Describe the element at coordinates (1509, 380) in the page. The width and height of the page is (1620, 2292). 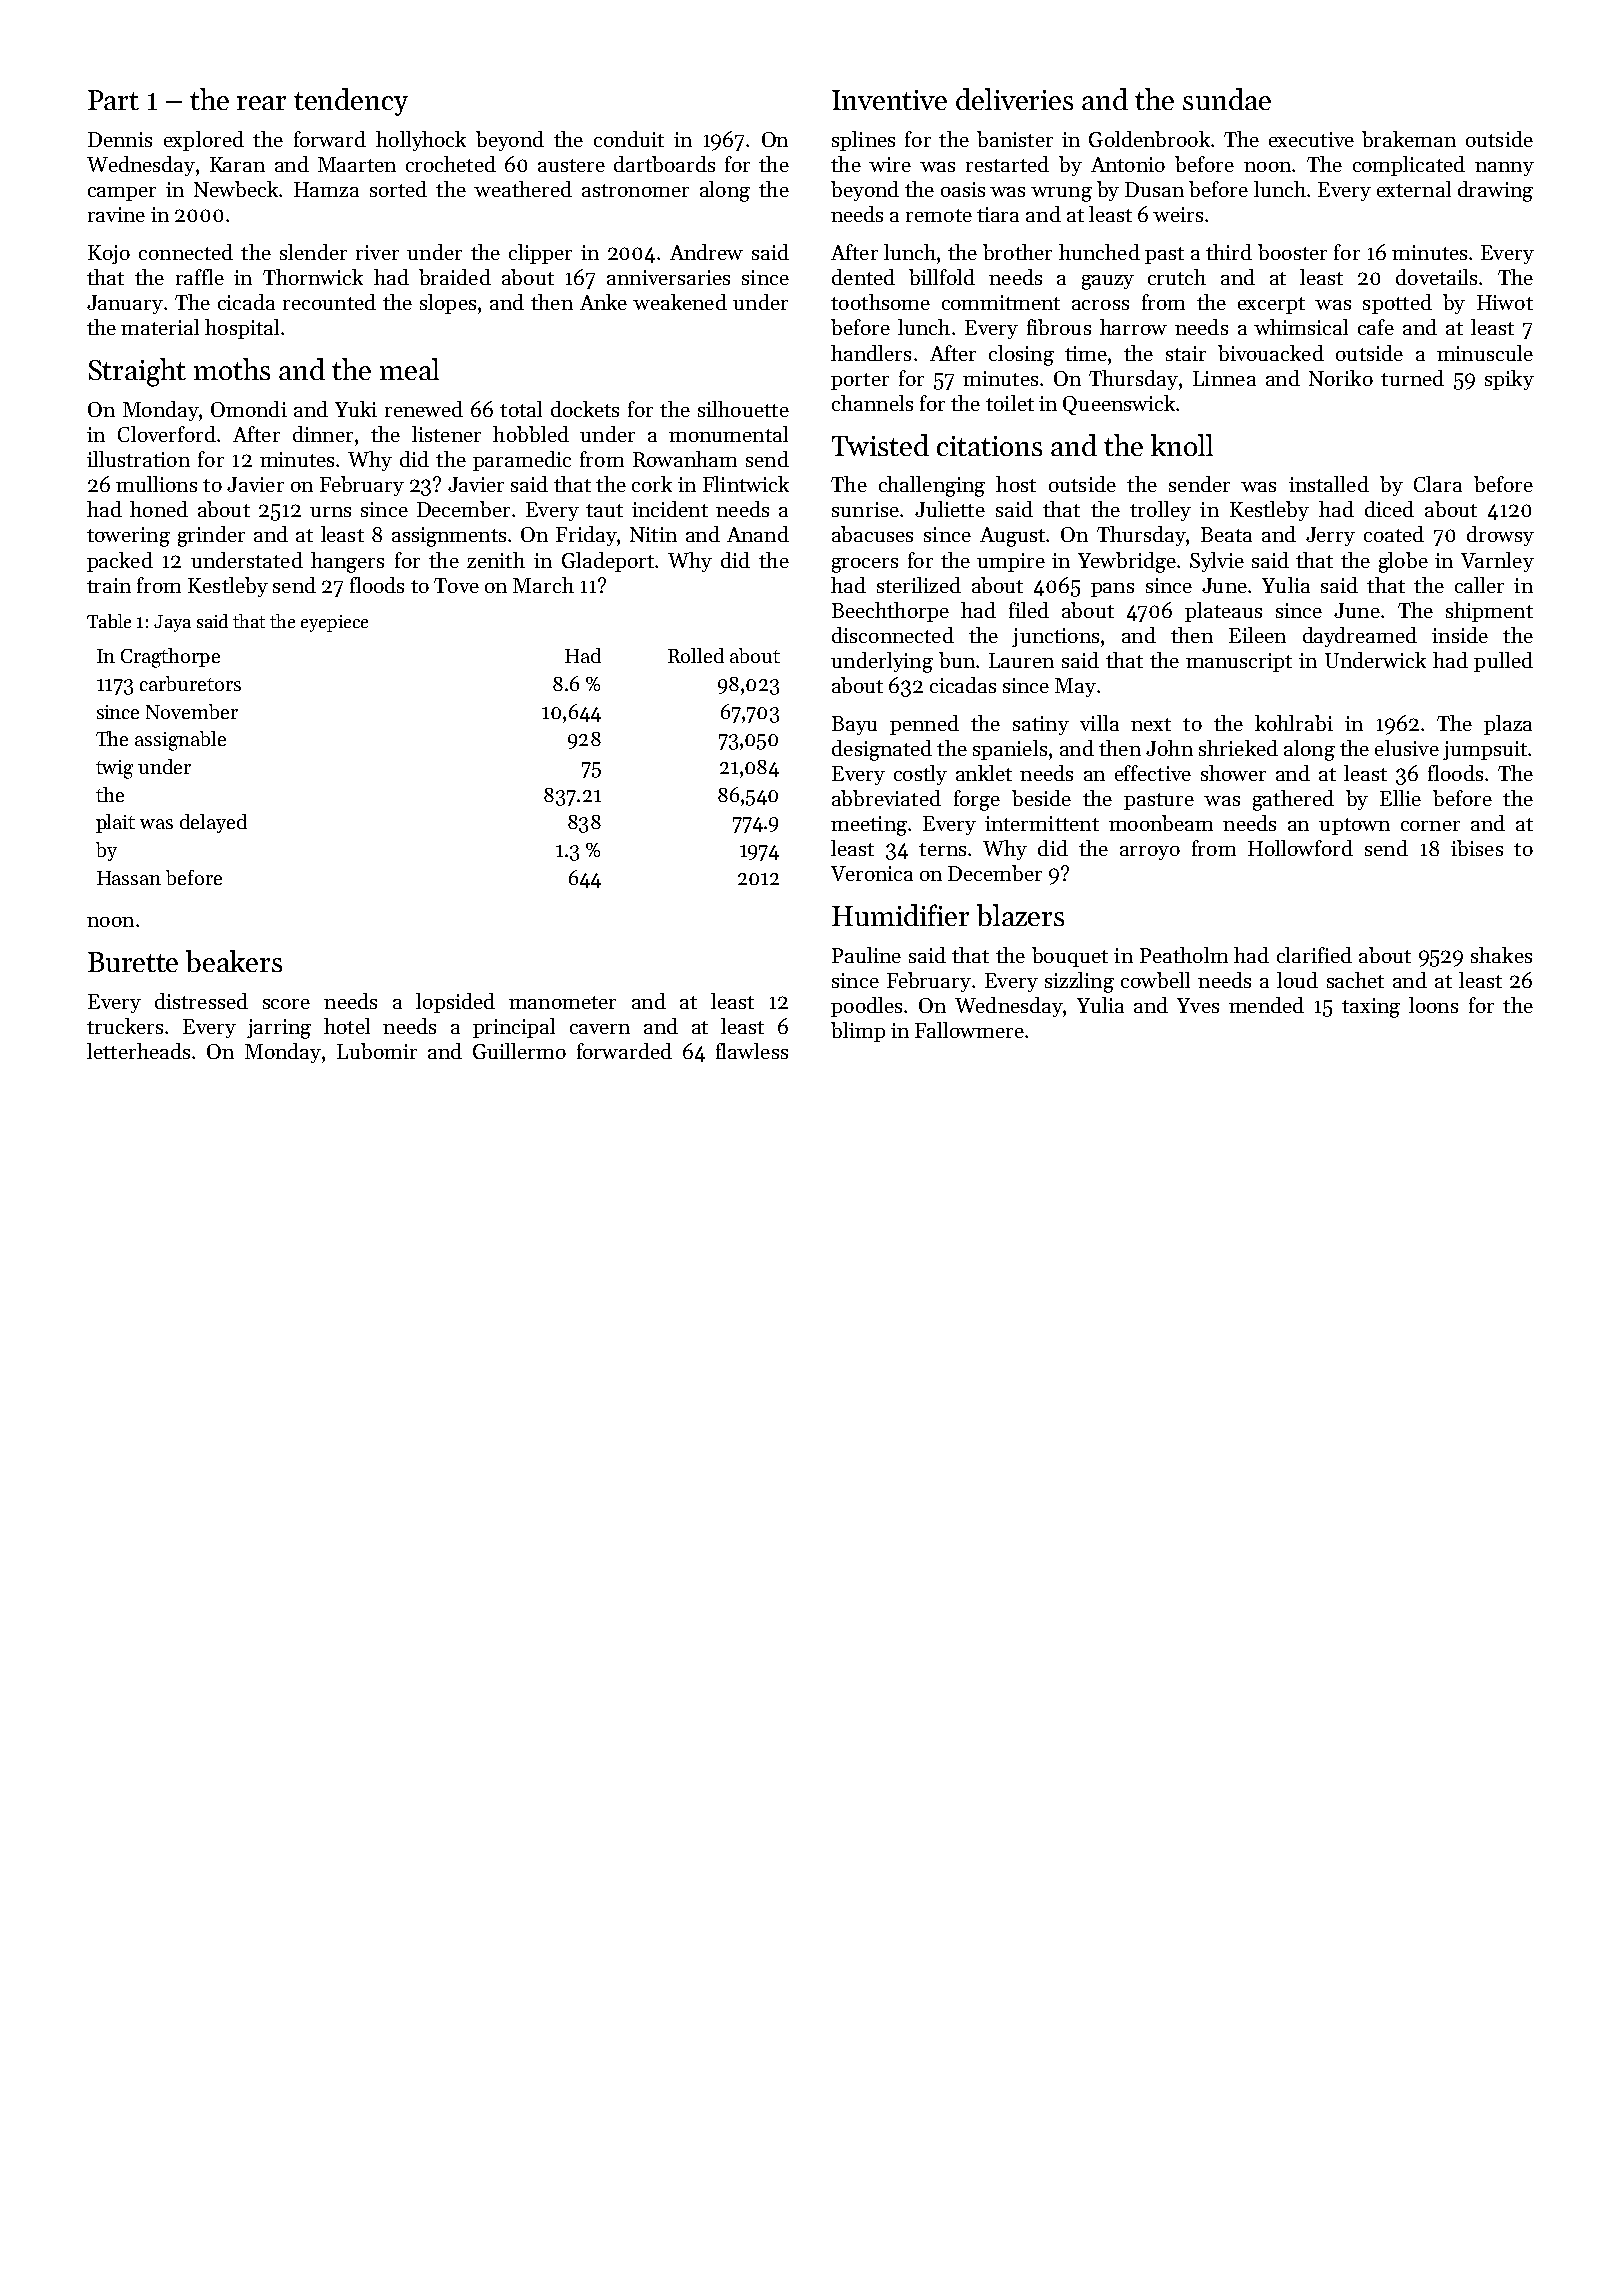
I see `spiky` at that location.
